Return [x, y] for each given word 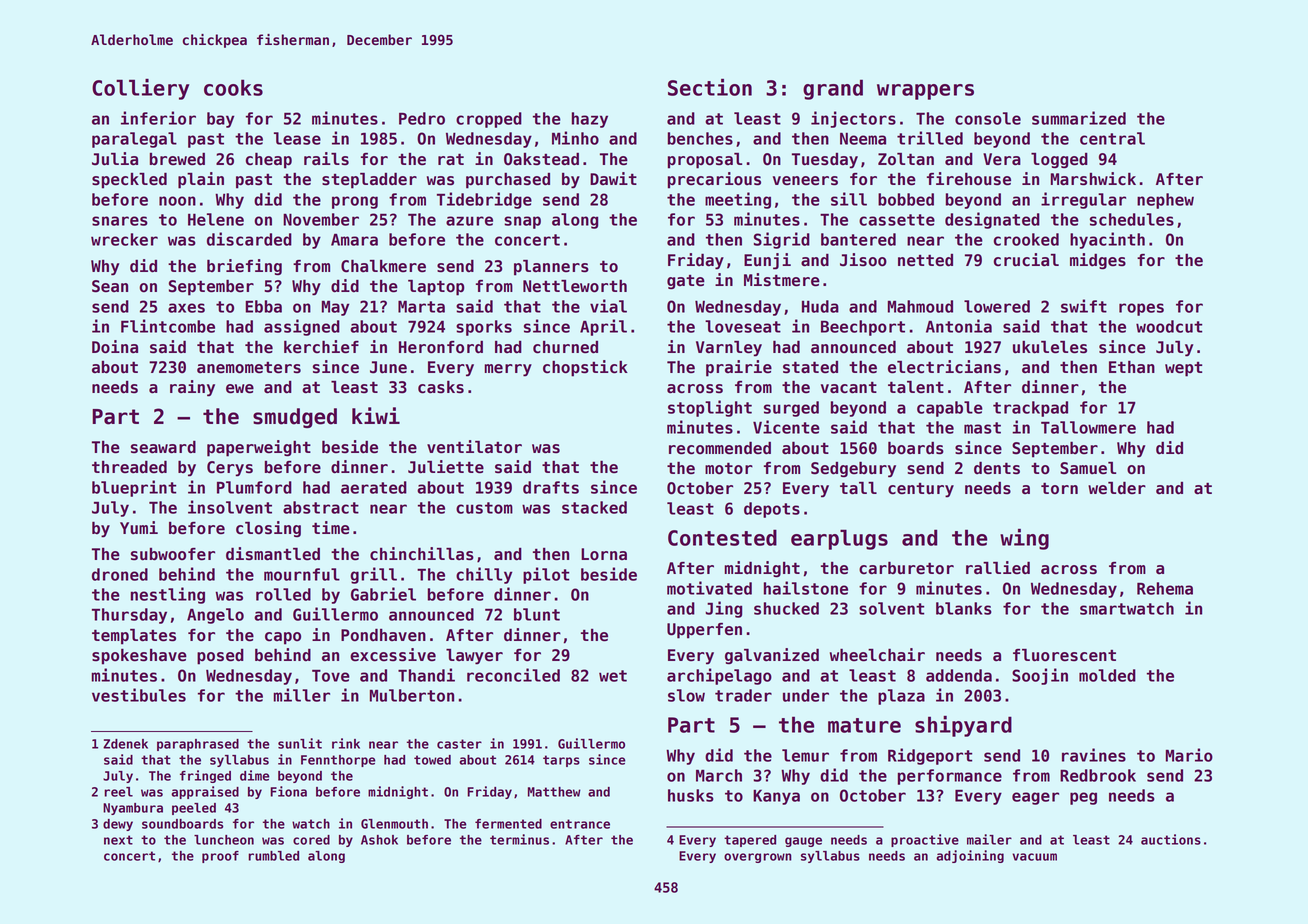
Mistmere [782, 280]
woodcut [1169, 326]
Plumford [254, 487]
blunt [537, 614]
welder [1117, 488]
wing [1024, 539]
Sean [110, 286]
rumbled [273, 856]
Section [710, 87]
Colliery [140, 89]
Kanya [776, 797]
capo [283, 638]
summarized [1079, 118]
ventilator [474, 447]
